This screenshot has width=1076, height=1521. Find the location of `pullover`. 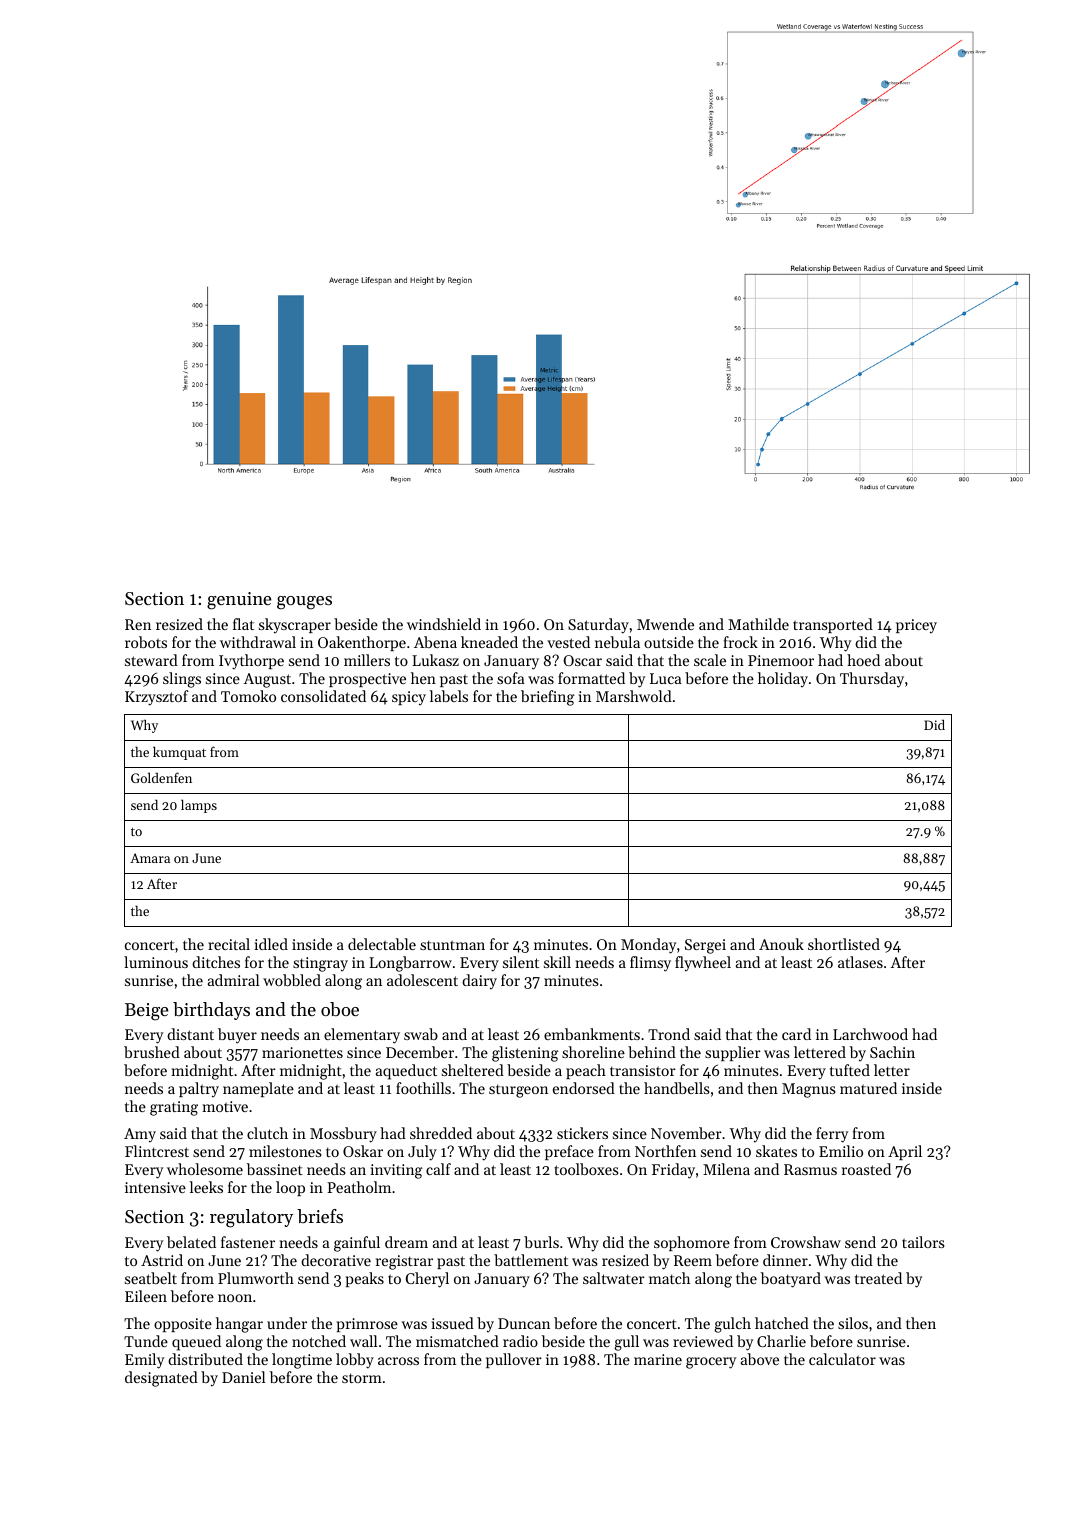

pullover is located at coordinates (514, 1360).
